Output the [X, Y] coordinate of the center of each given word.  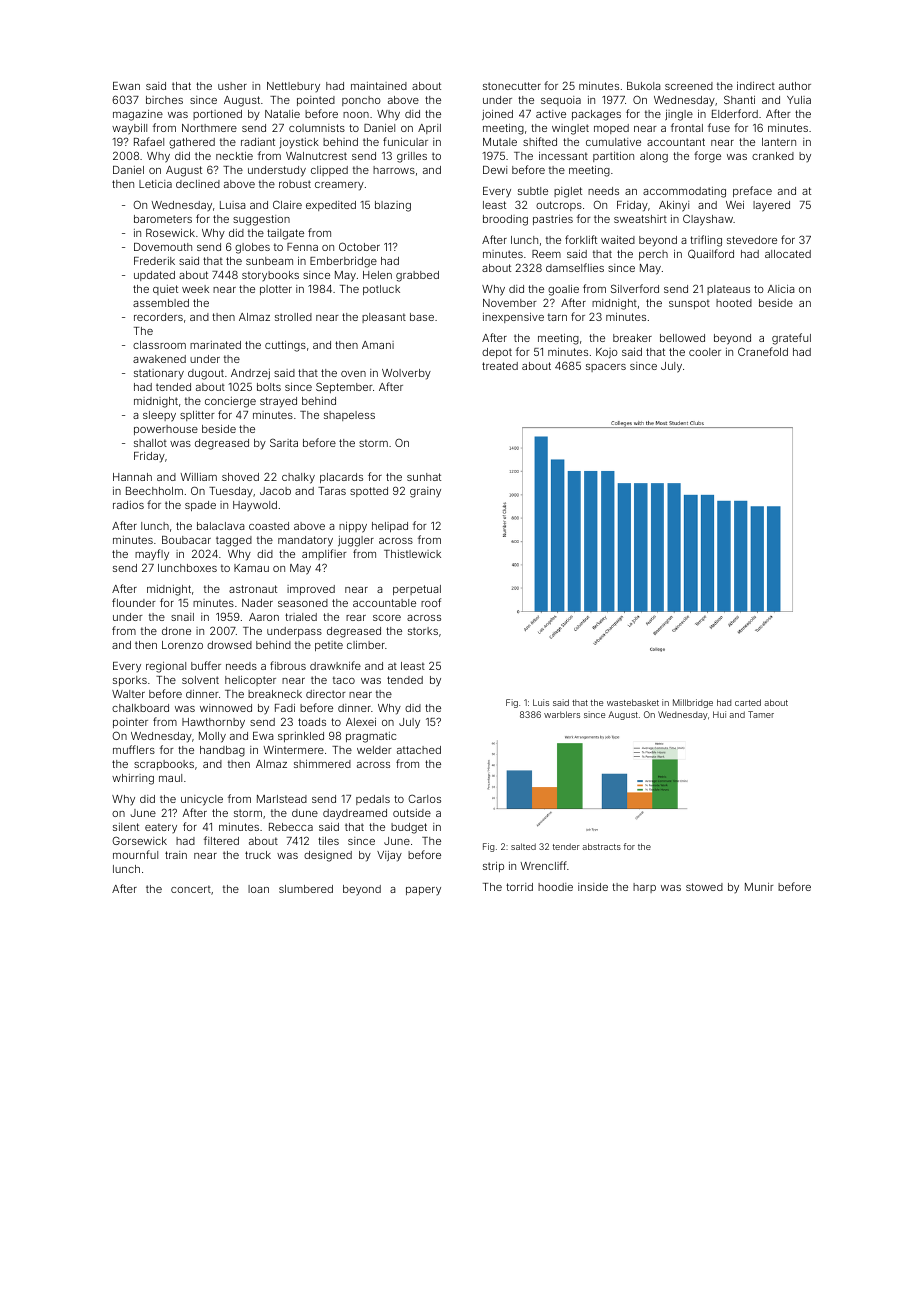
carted [748, 702]
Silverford [635, 288]
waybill [129, 129]
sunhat [424, 477]
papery [423, 891]
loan [258, 889]
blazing [393, 206]
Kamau [251, 568]
